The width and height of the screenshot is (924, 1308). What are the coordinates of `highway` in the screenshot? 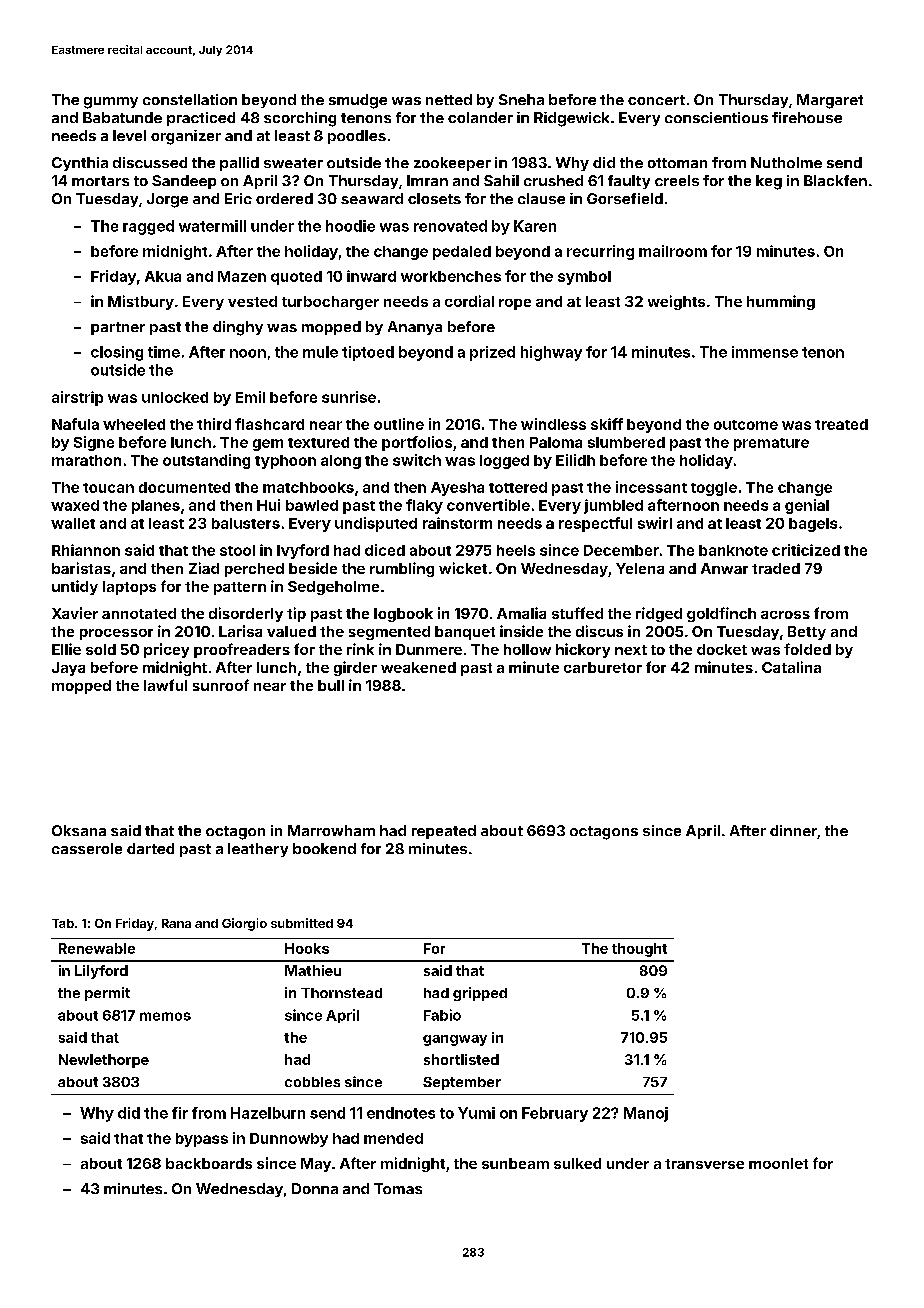 It's located at (551, 353).
